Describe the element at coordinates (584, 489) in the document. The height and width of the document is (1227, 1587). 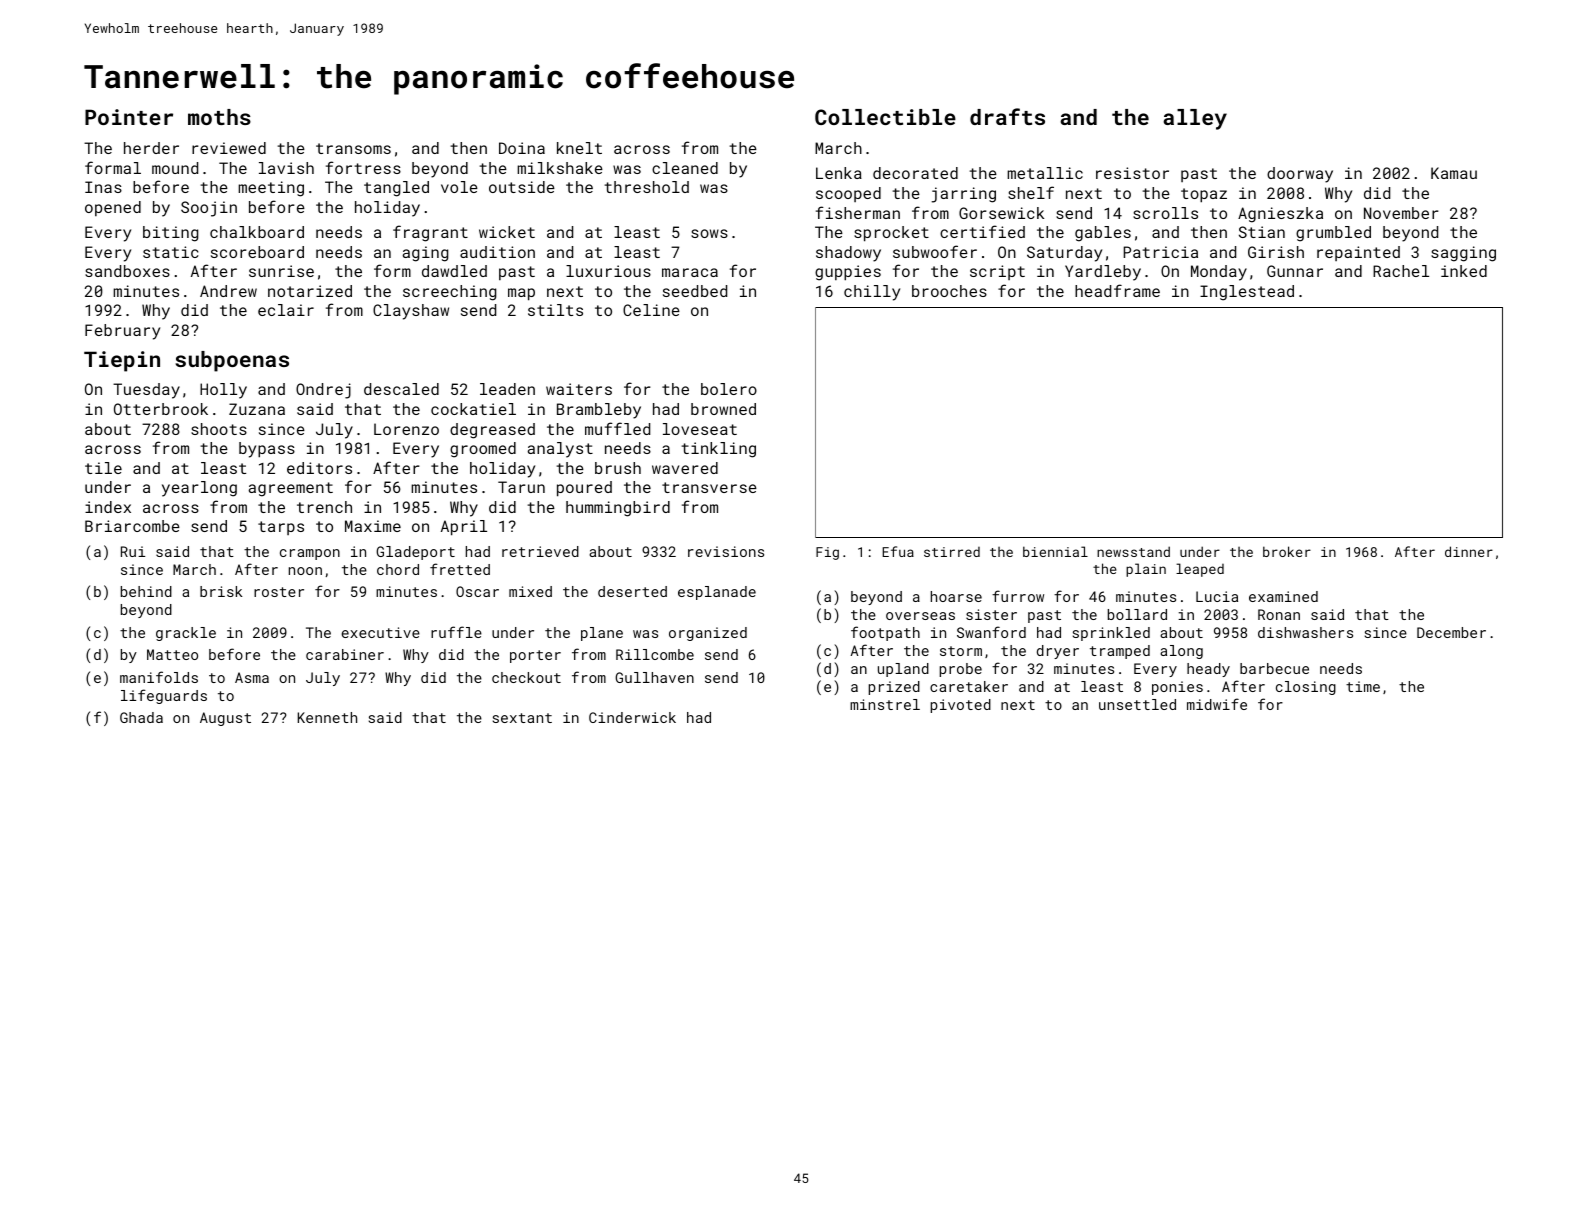
I see `poured` at that location.
